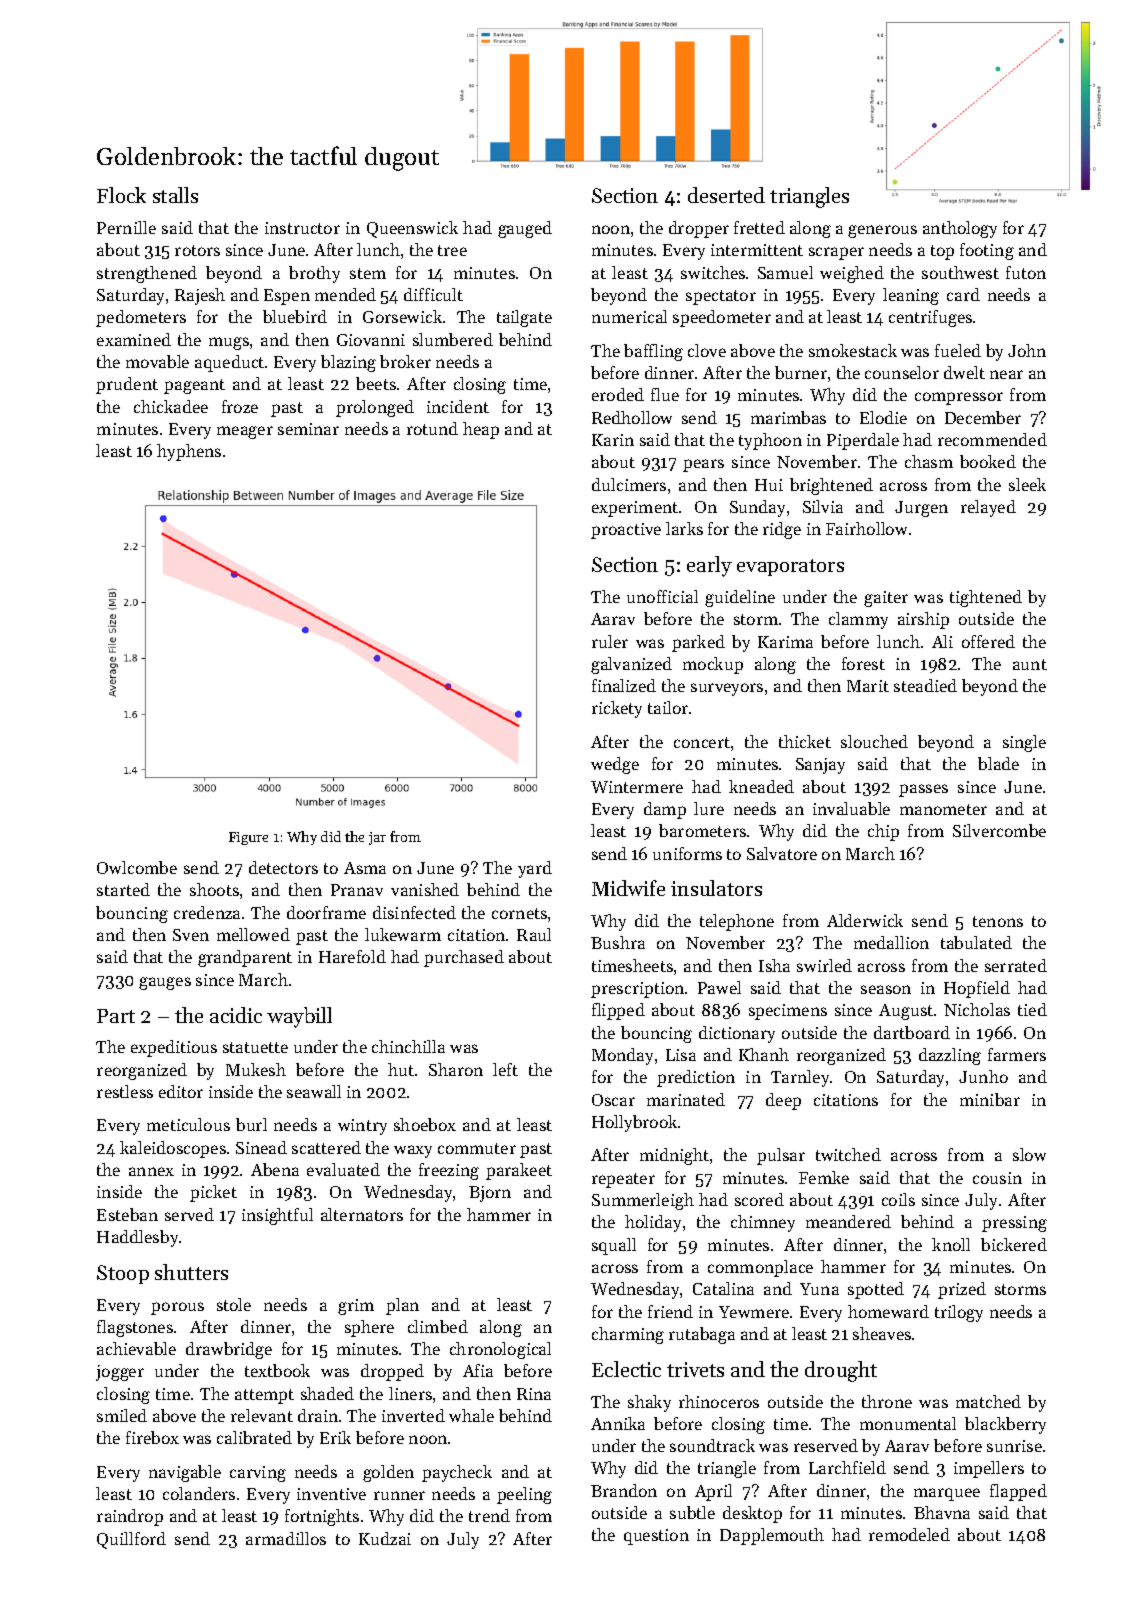 The height and width of the image is (1618, 1144). Describe the element at coordinates (614, 1246) in the image. I see `squall` at that location.
